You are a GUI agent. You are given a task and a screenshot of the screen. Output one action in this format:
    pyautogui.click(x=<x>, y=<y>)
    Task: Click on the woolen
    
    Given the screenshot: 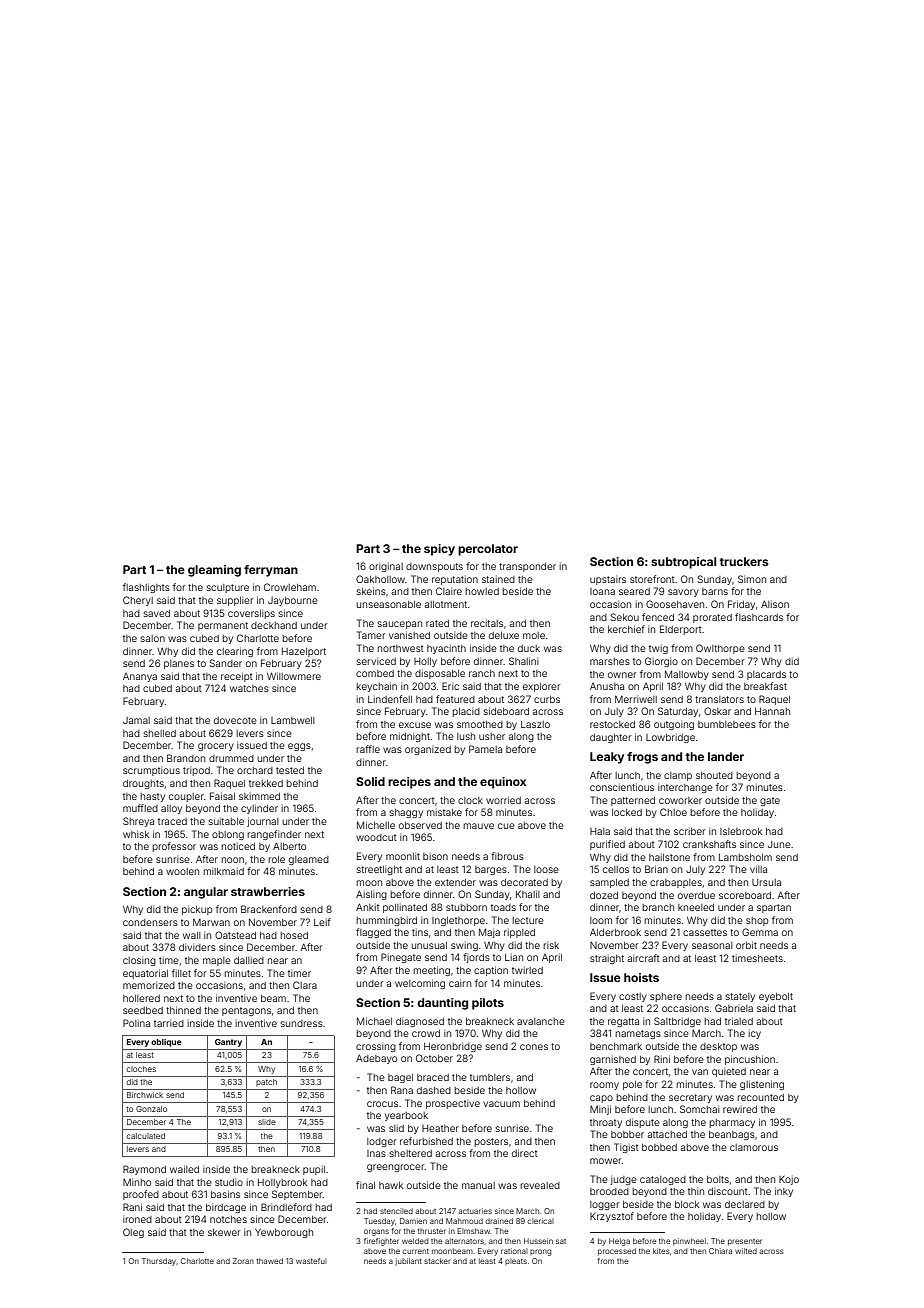 What is the action you would take?
    pyautogui.click(x=182, y=871)
